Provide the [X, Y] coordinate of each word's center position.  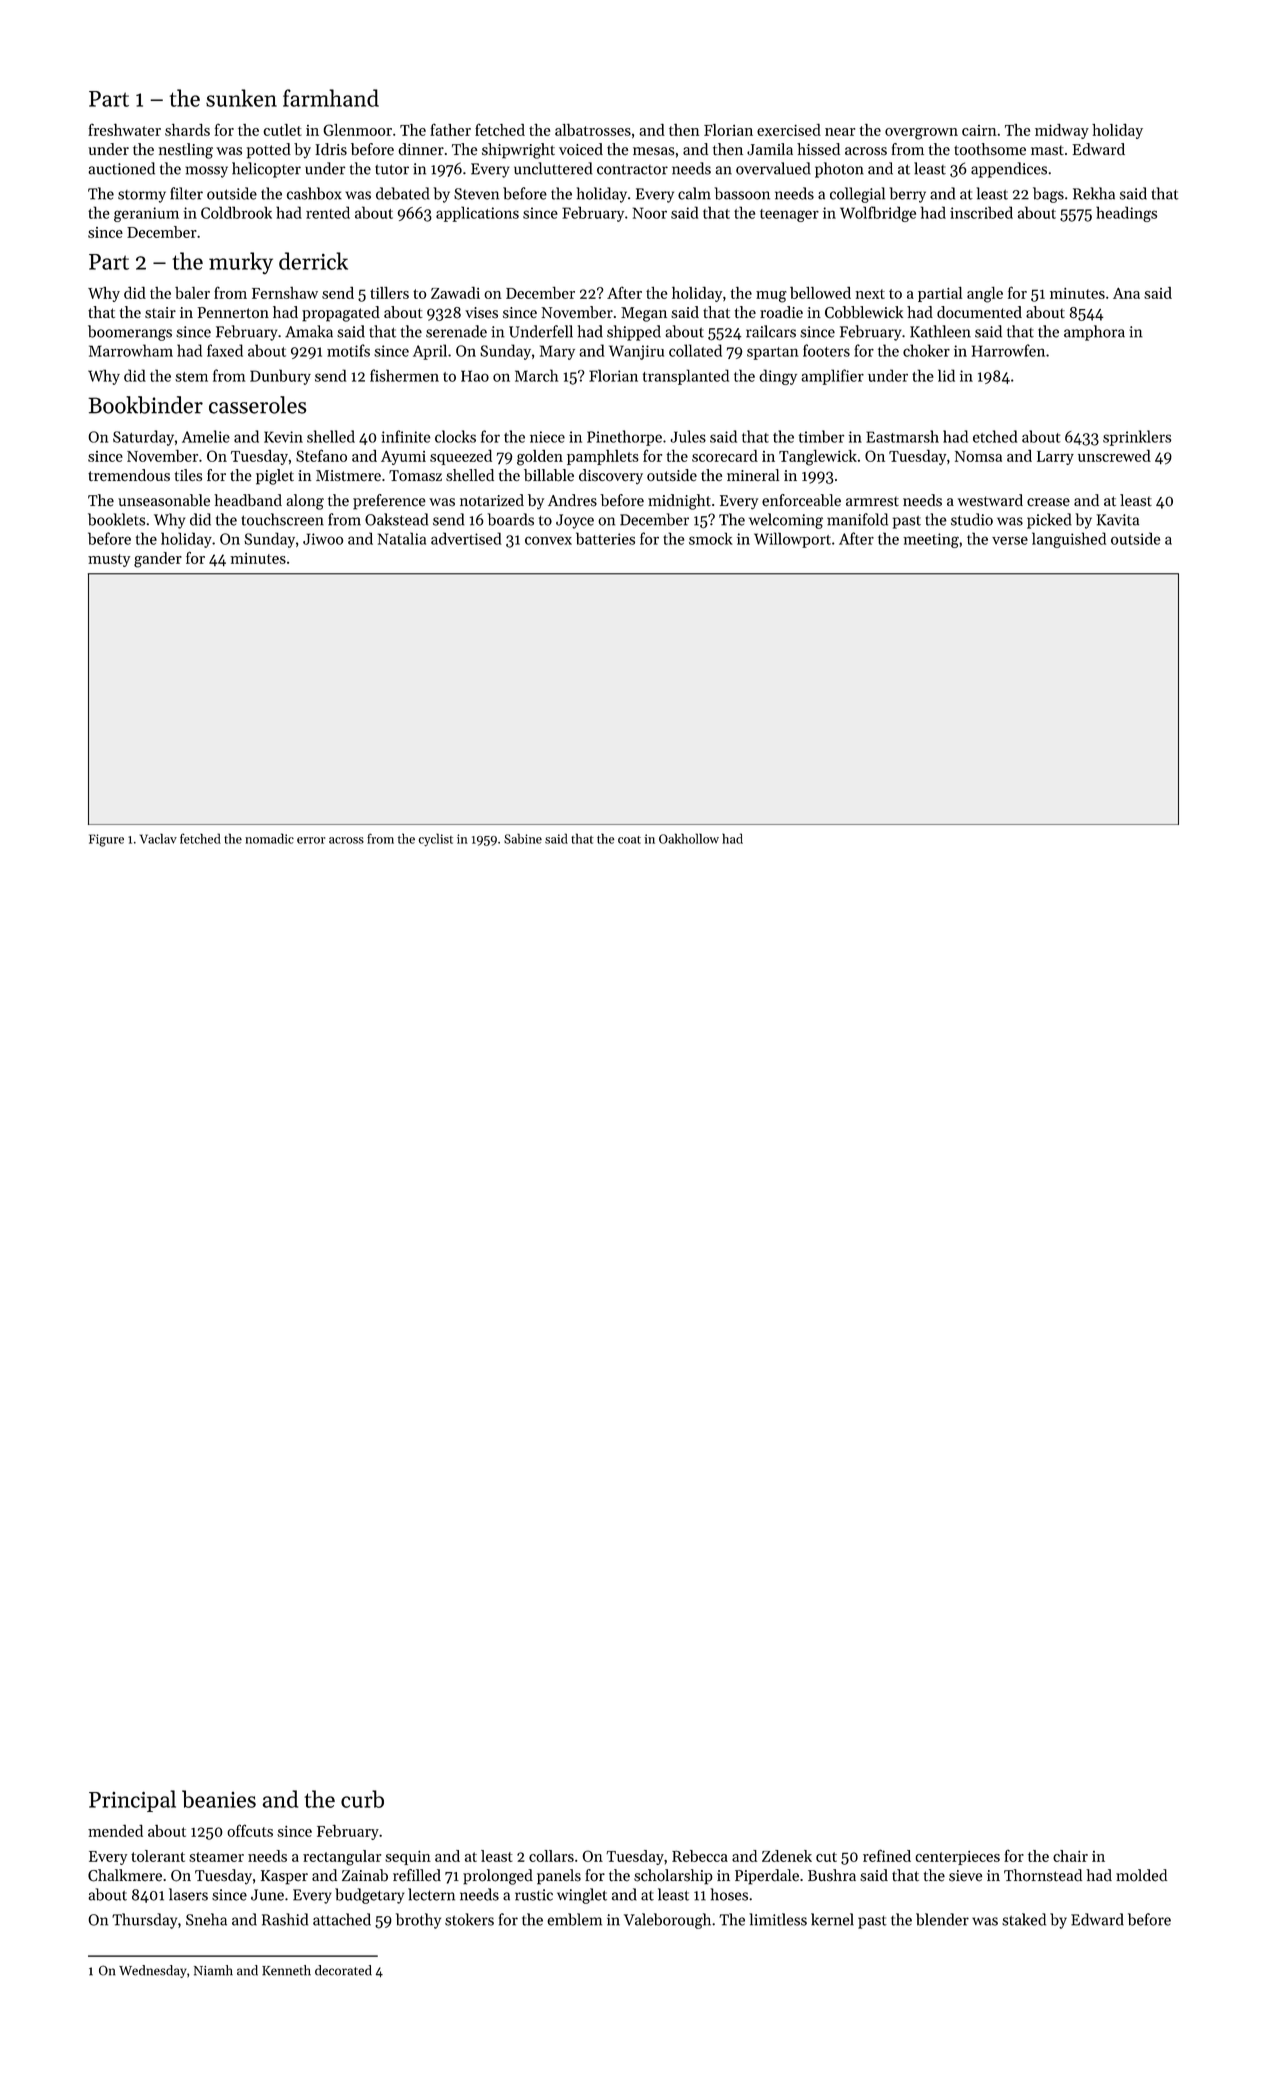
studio [972, 519]
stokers [469, 1919]
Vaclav [158, 838]
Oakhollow [689, 838]
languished [1069, 540]
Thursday [144, 1921]
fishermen [404, 375]
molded [1141, 1875]
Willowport [792, 540]
